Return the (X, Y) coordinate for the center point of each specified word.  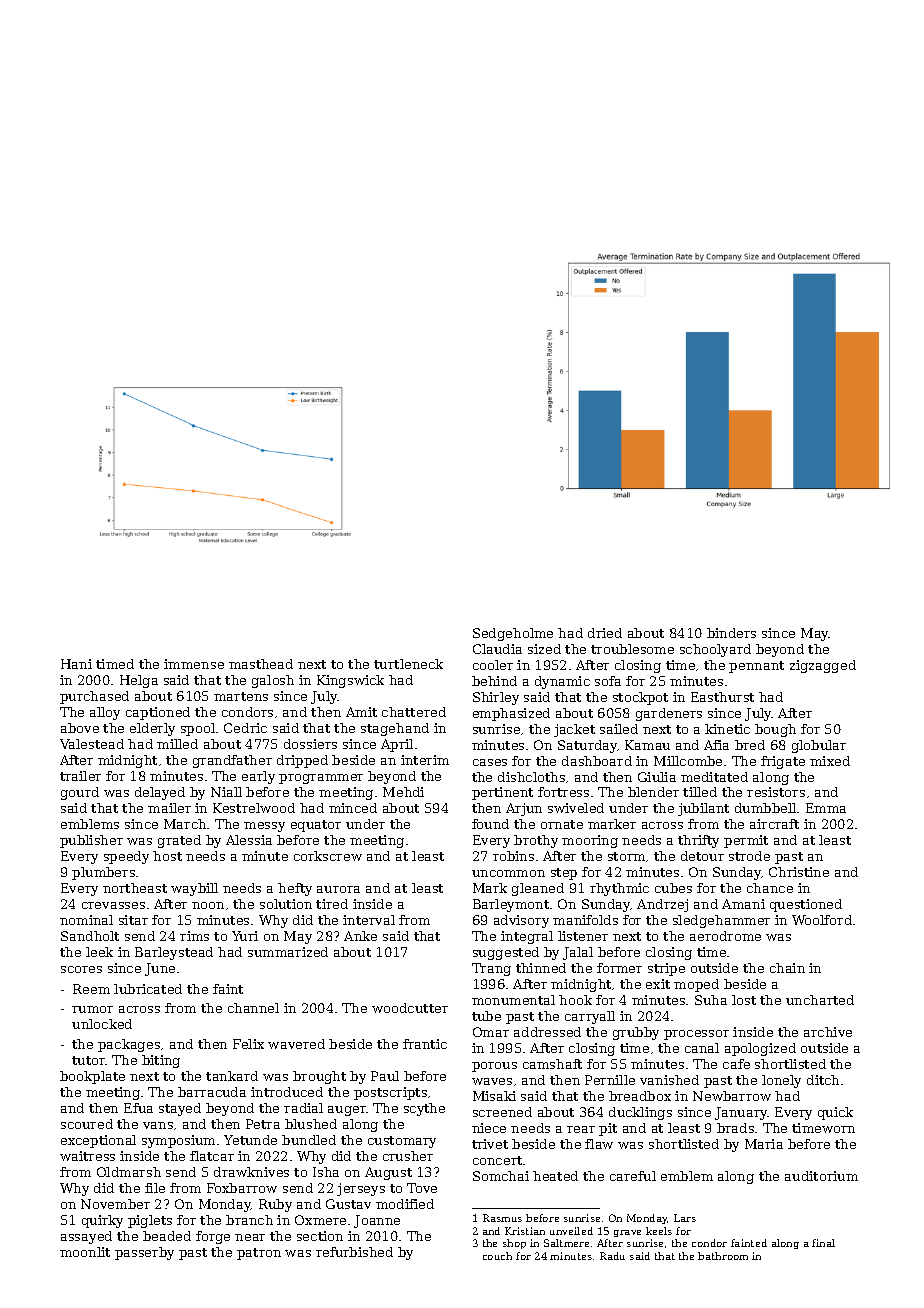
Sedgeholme (513, 634)
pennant (756, 667)
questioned (806, 905)
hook (575, 1000)
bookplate (92, 1077)
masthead (261, 664)
